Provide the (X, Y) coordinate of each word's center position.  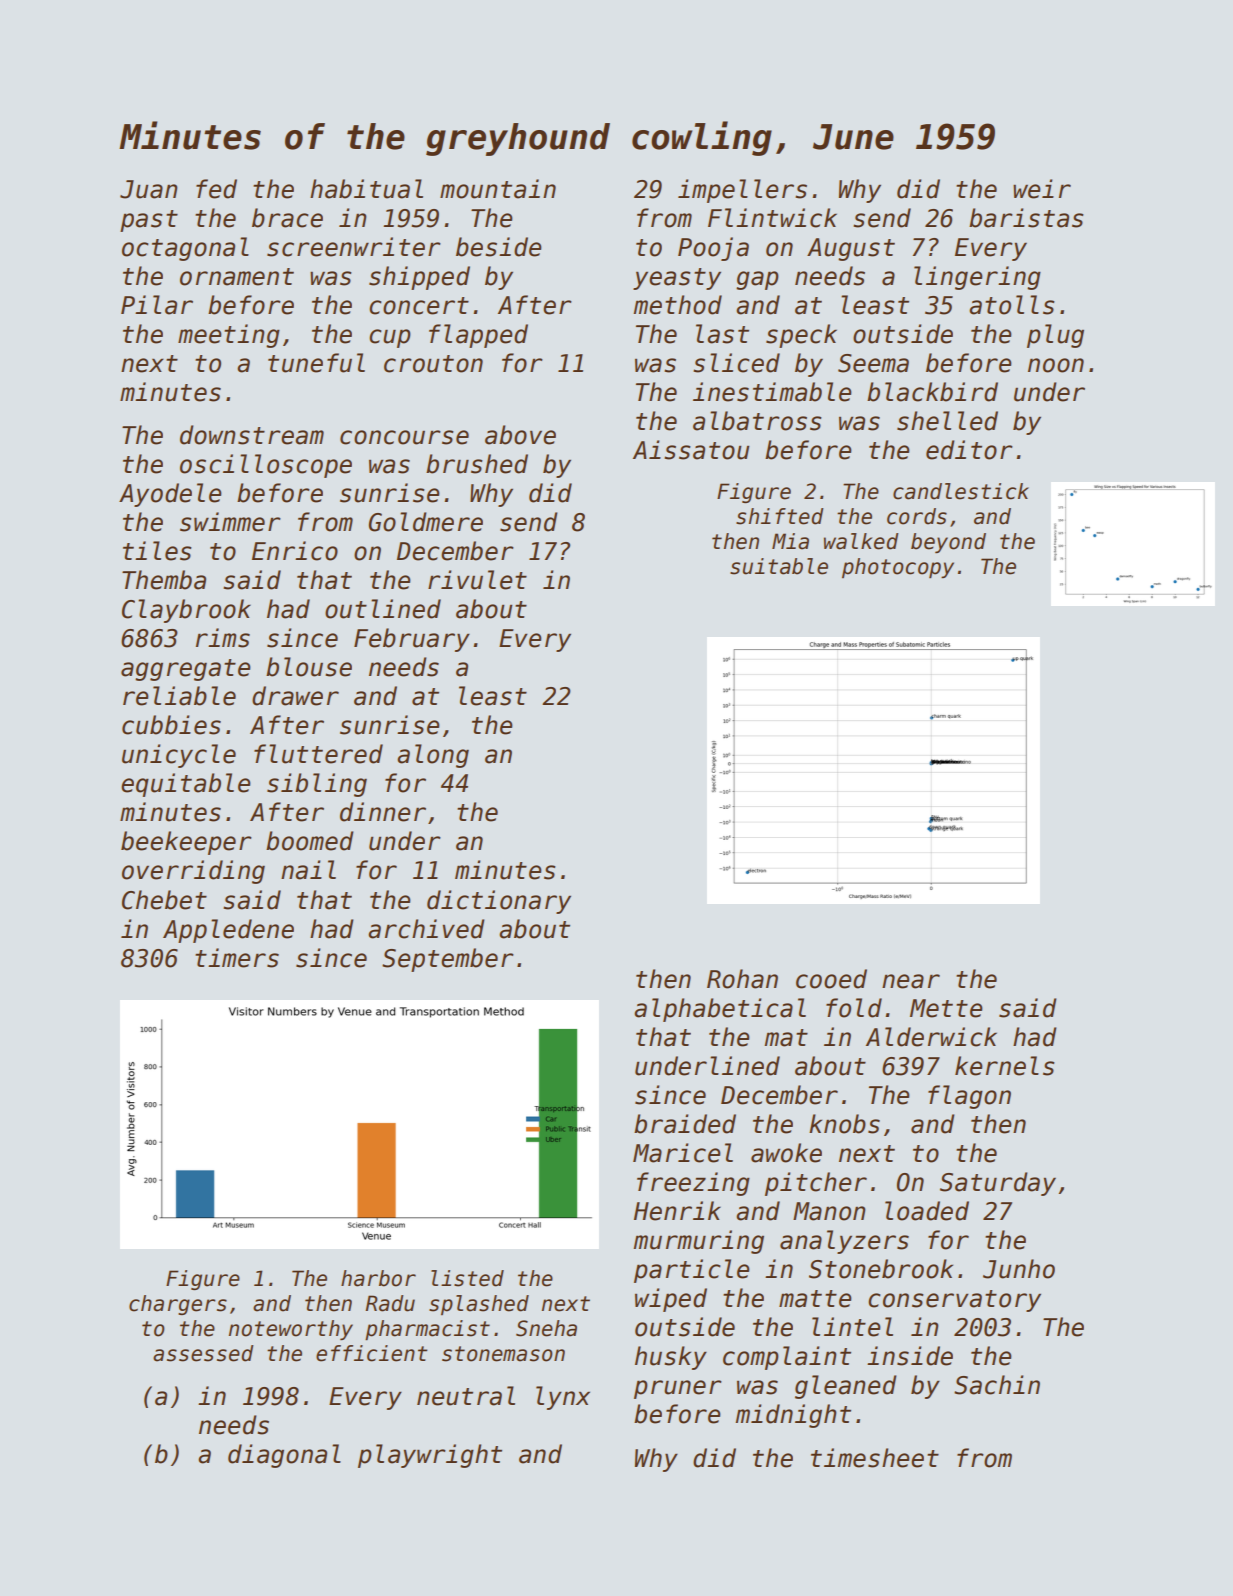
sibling (317, 785)
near (911, 981)
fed (216, 189)
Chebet (164, 900)
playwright (430, 1456)
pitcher (816, 1184)
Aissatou (691, 450)
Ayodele (170, 495)
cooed (831, 979)
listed (467, 1278)
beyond (948, 543)
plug (1055, 336)
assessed (203, 1353)
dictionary (499, 902)
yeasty (677, 279)
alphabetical (720, 1010)
